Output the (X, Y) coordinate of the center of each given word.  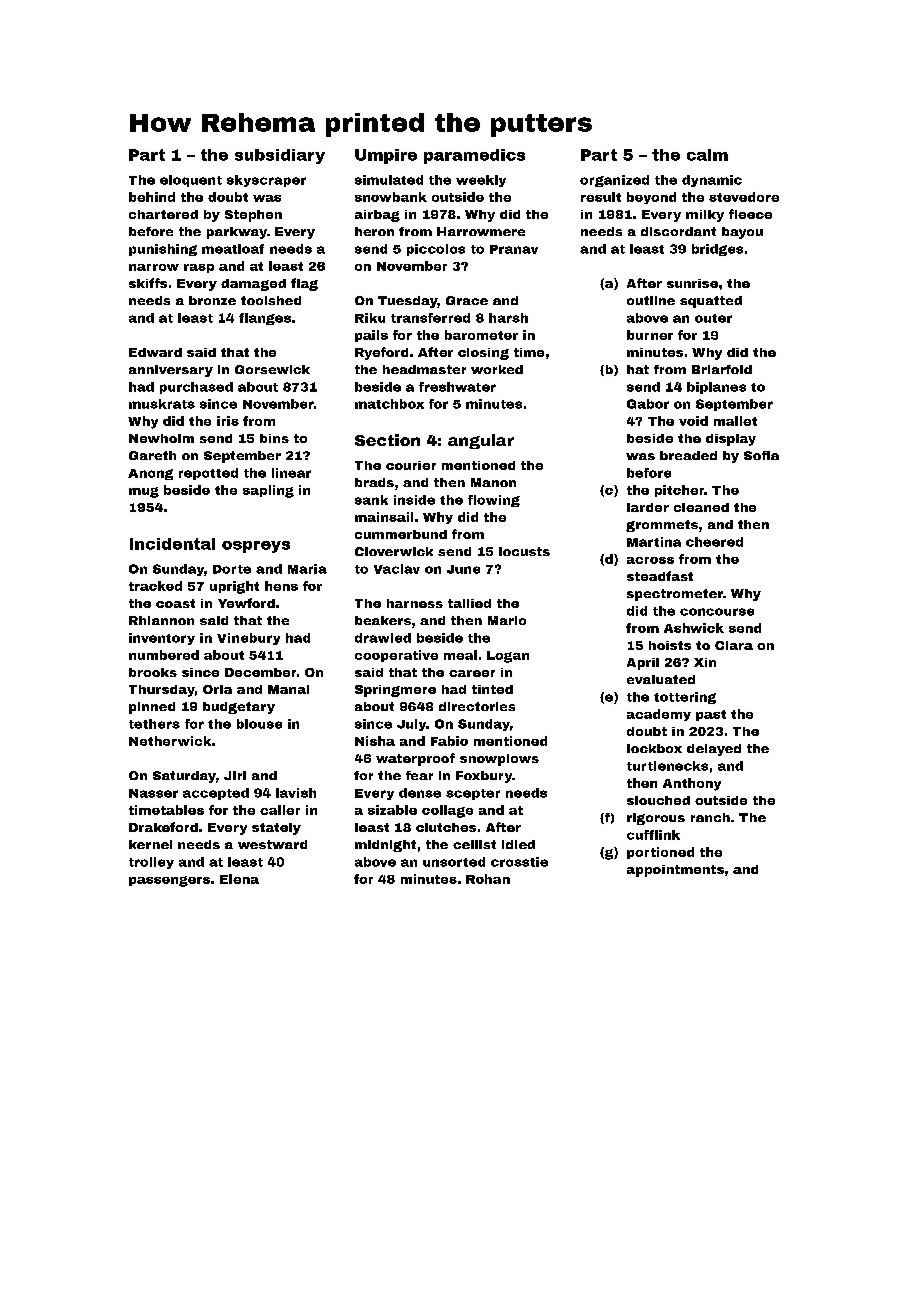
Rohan (488, 879)
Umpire (386, 156)
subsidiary (280, 156)
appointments (675, 871)
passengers (169, 881)
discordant (678, 231)
